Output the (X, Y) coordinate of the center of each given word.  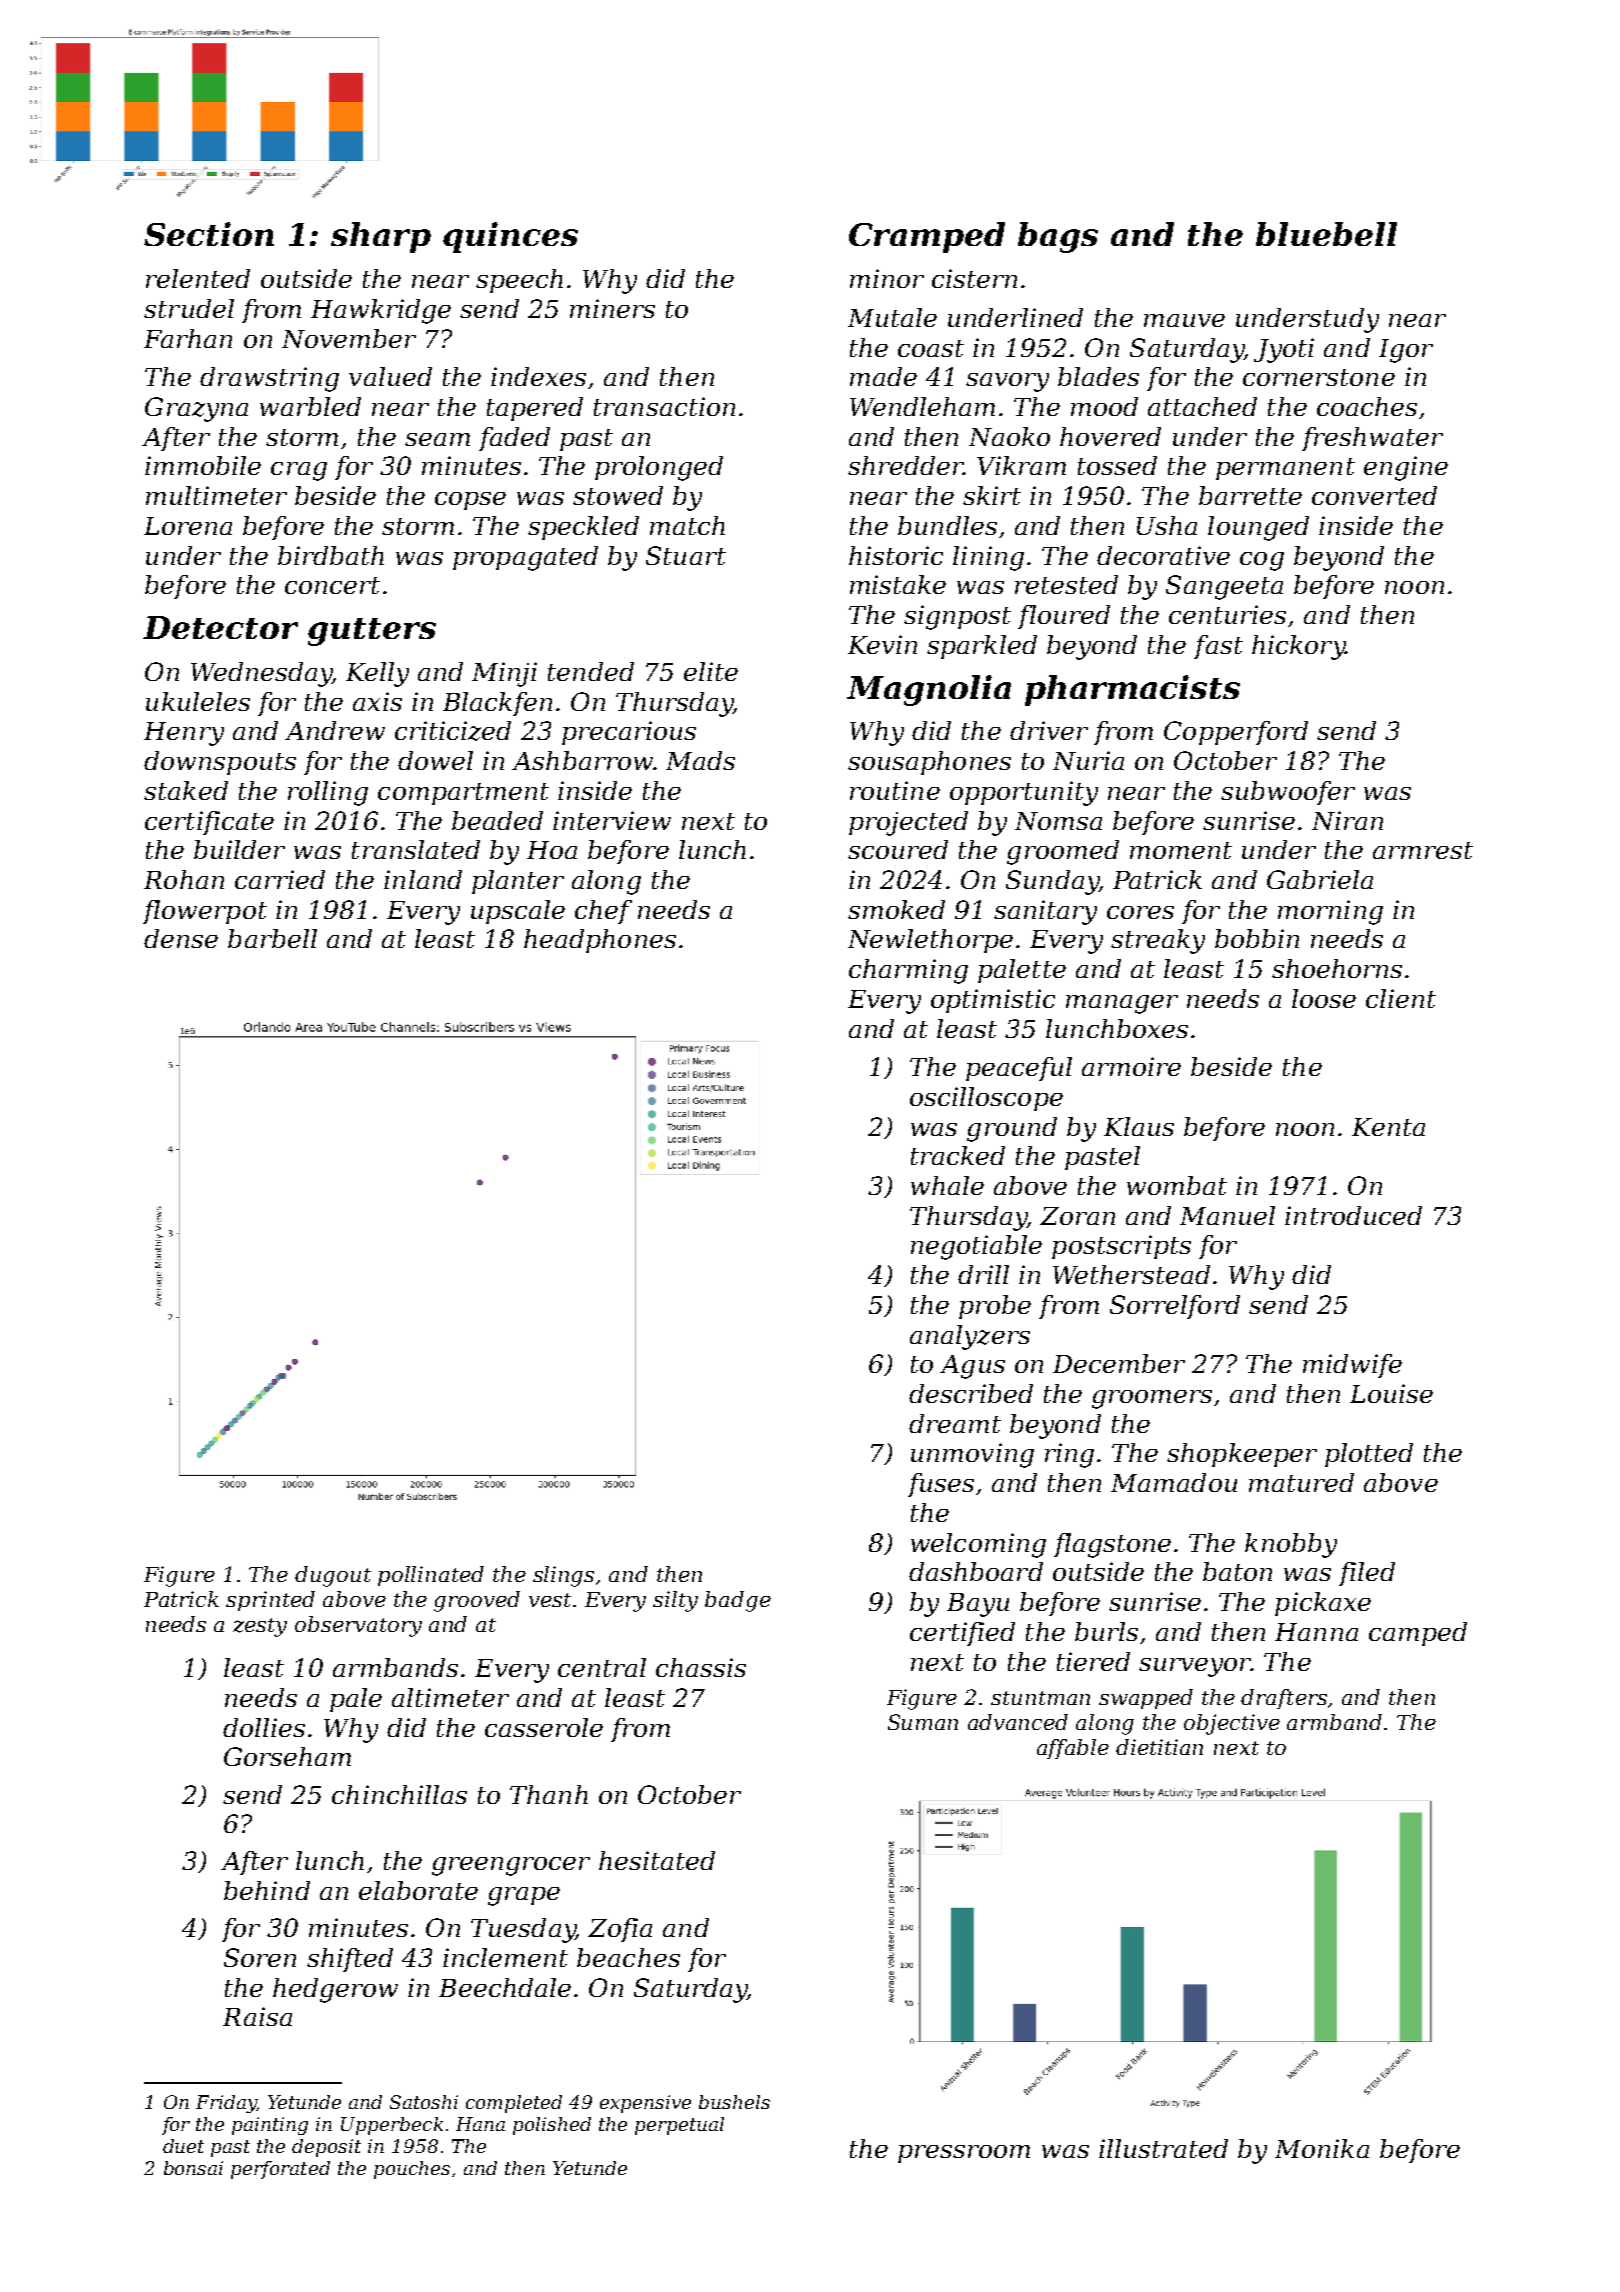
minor (887, 278)
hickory (1298, 647)
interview (612, 820)
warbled (310, 406)
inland (423, 879)
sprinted (270, 1601)
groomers (1152, 1399)
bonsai (193, 2168)
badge (738, 1601)
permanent (1285, 469)
